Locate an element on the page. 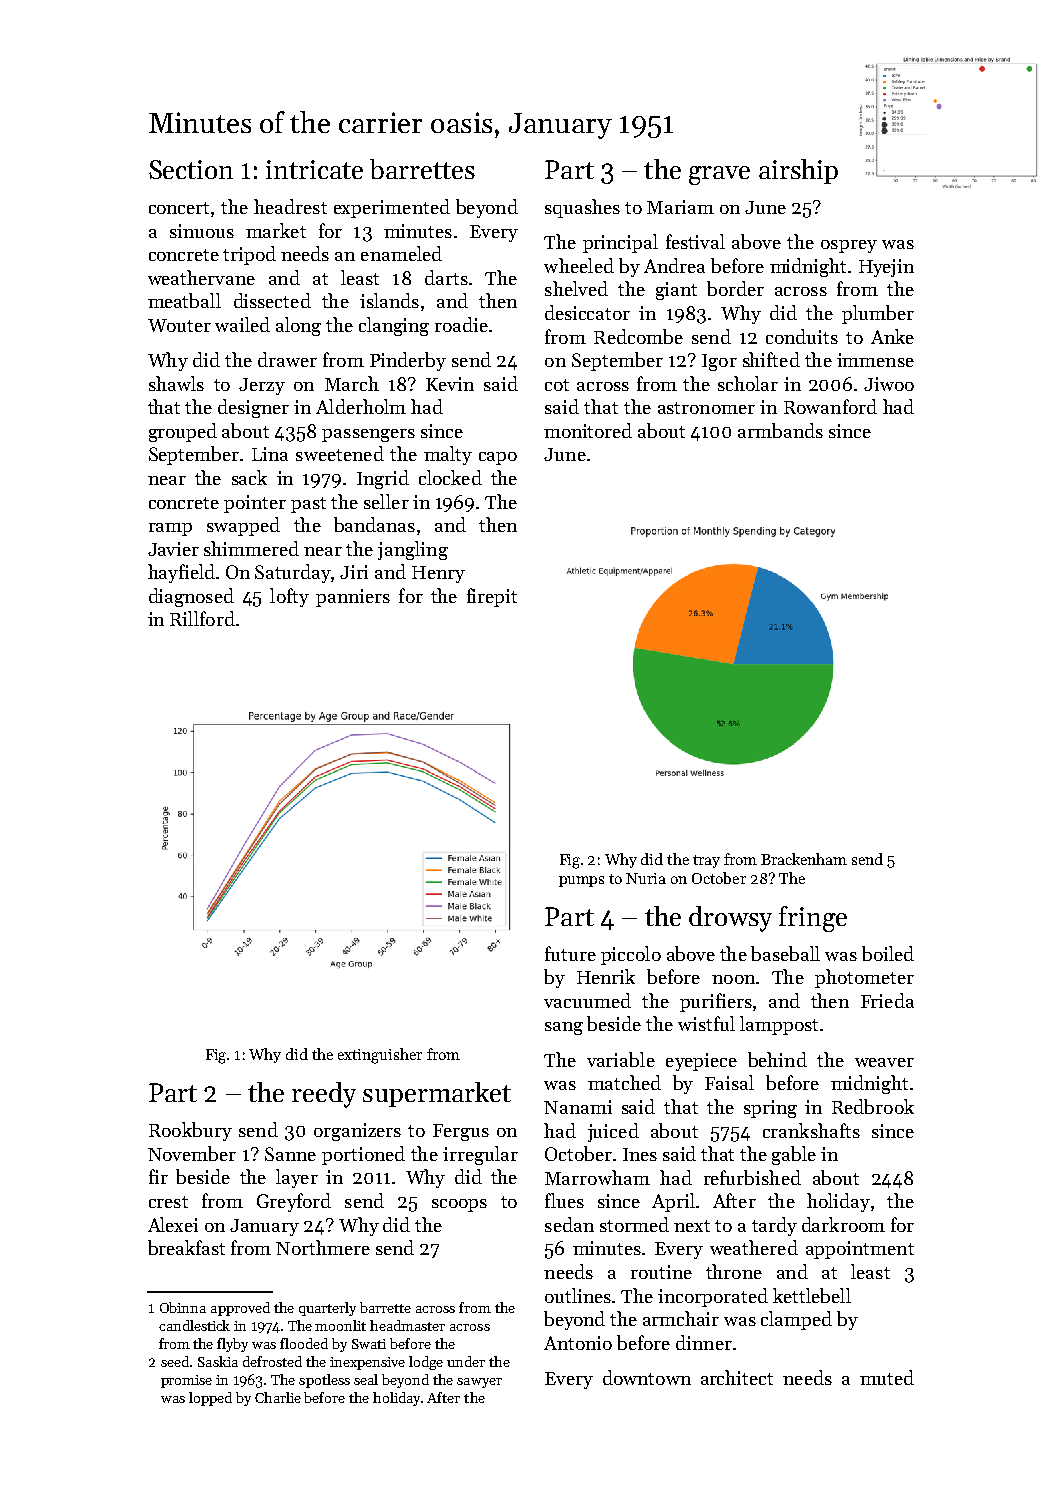  sawyer is located at coordinates (479, 1383).
